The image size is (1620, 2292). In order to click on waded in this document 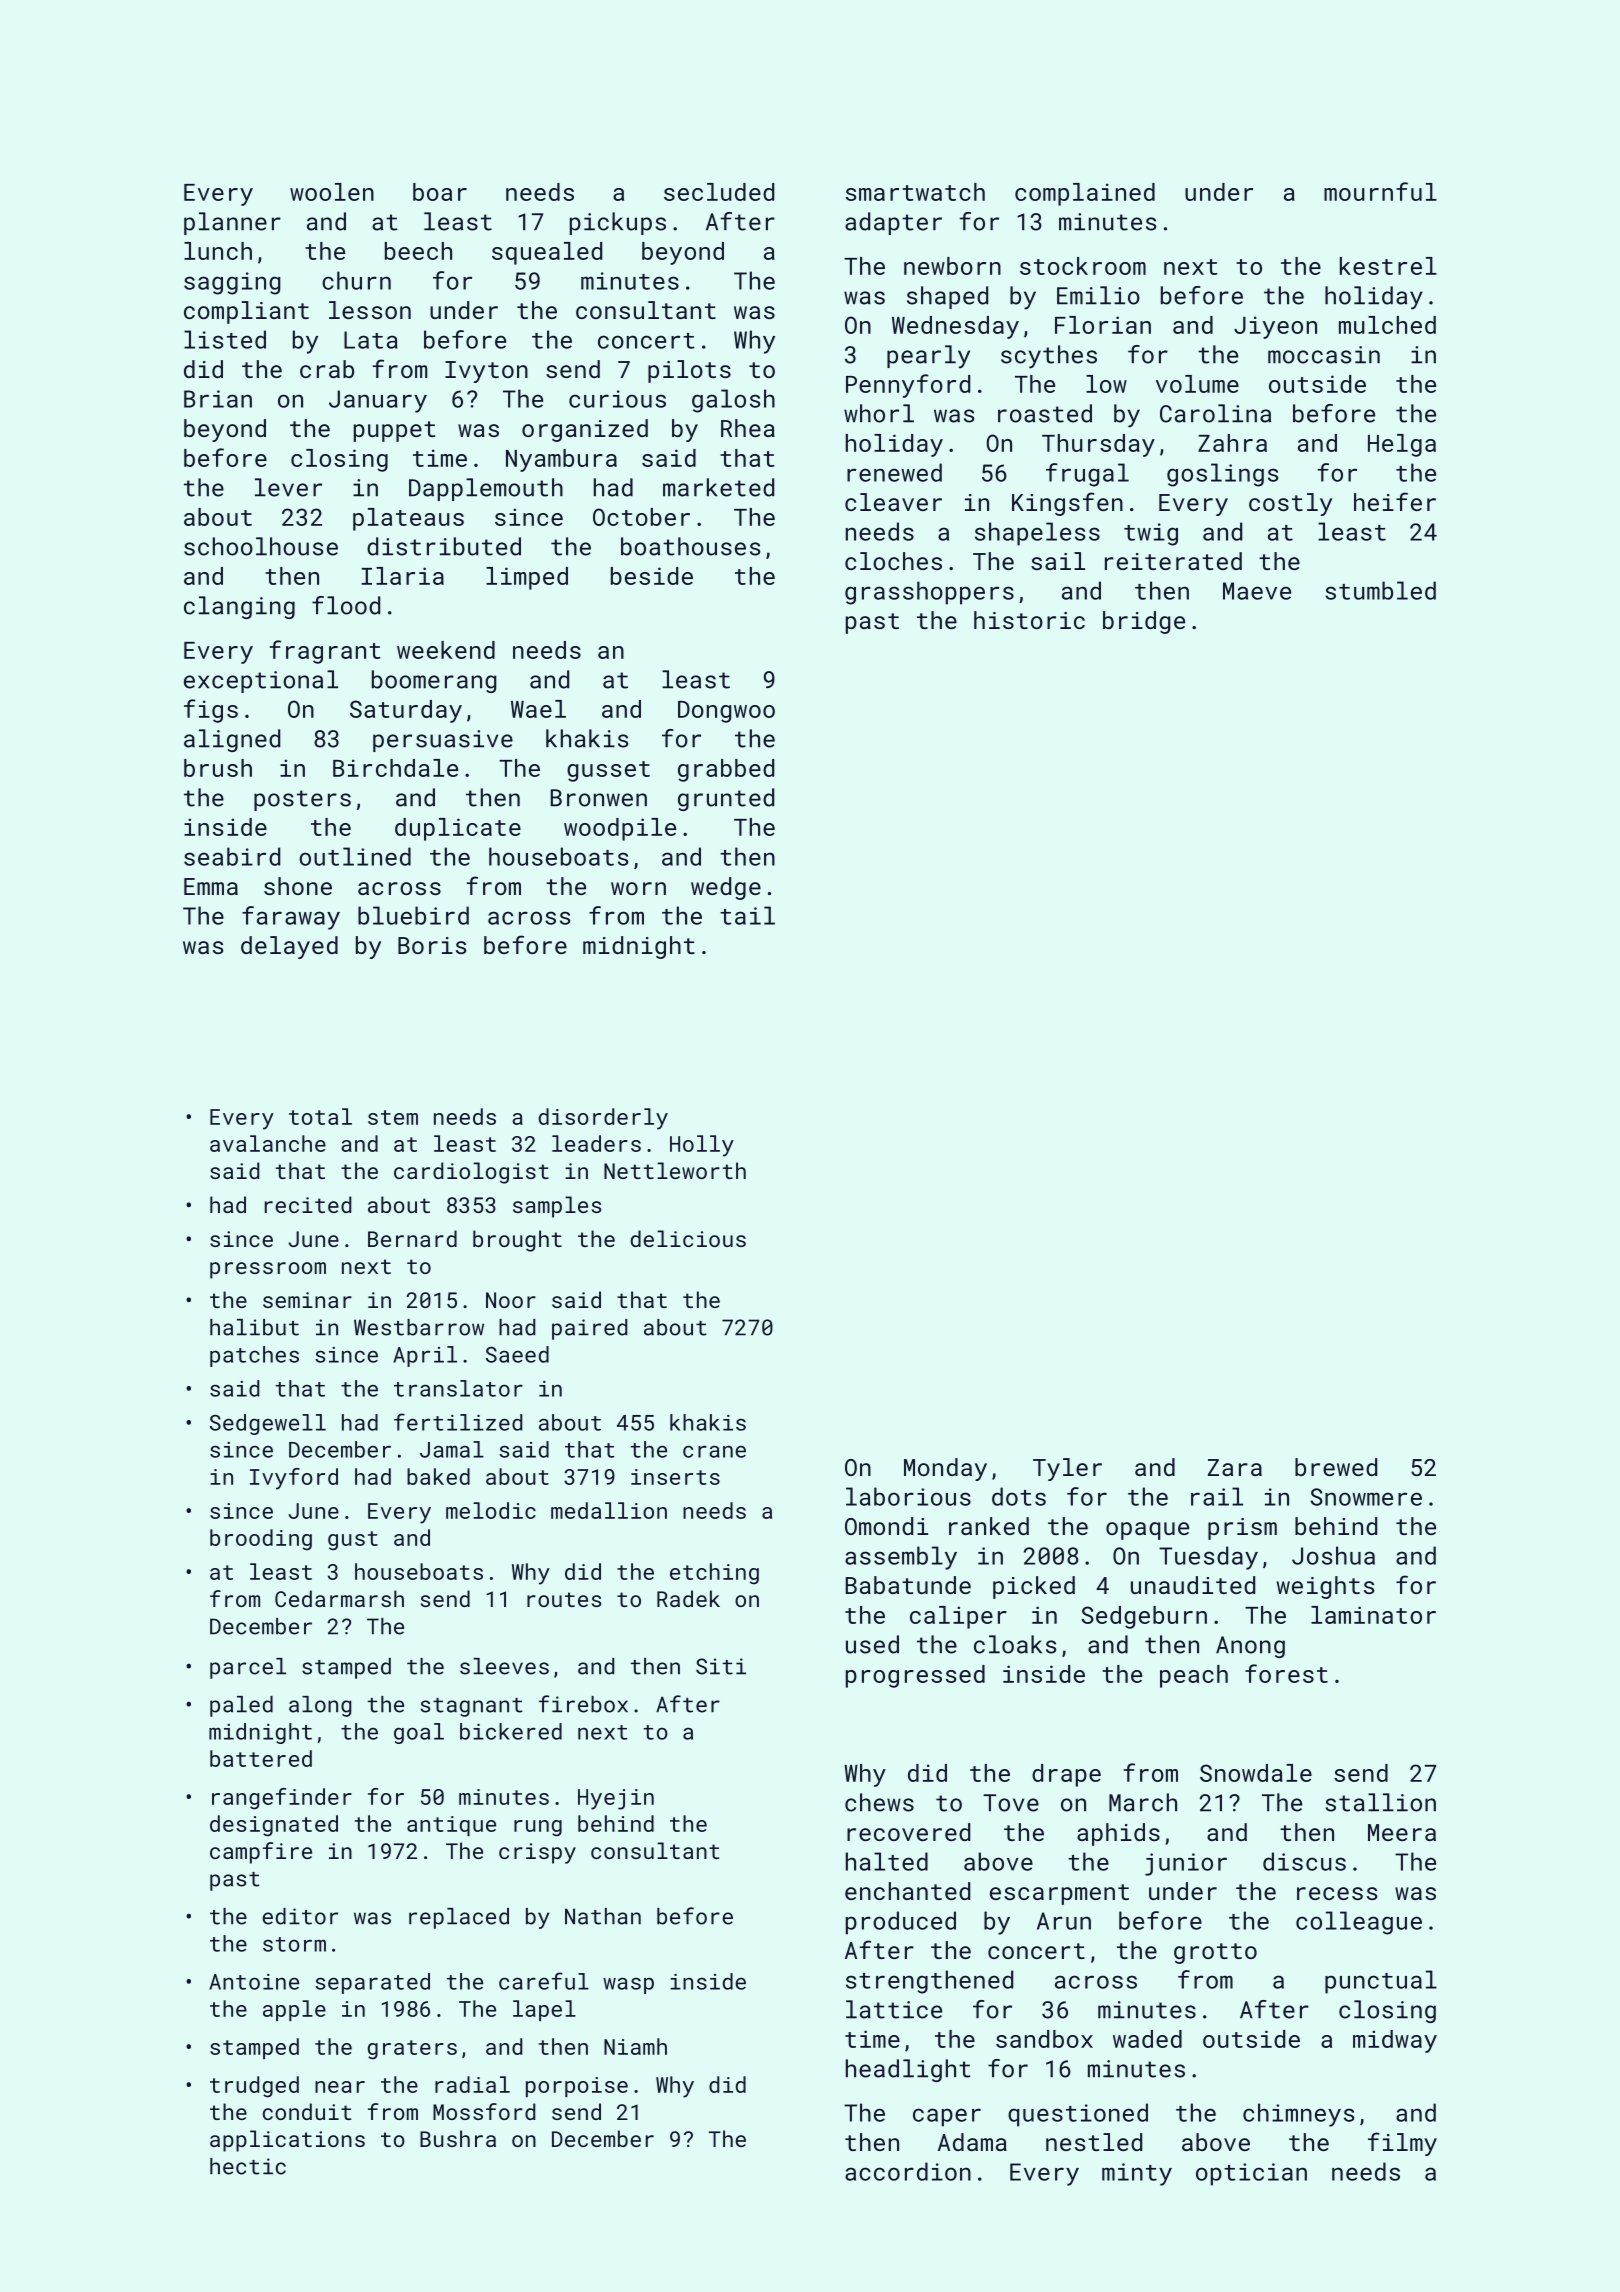, I will do `click(1147, 2039)`.
